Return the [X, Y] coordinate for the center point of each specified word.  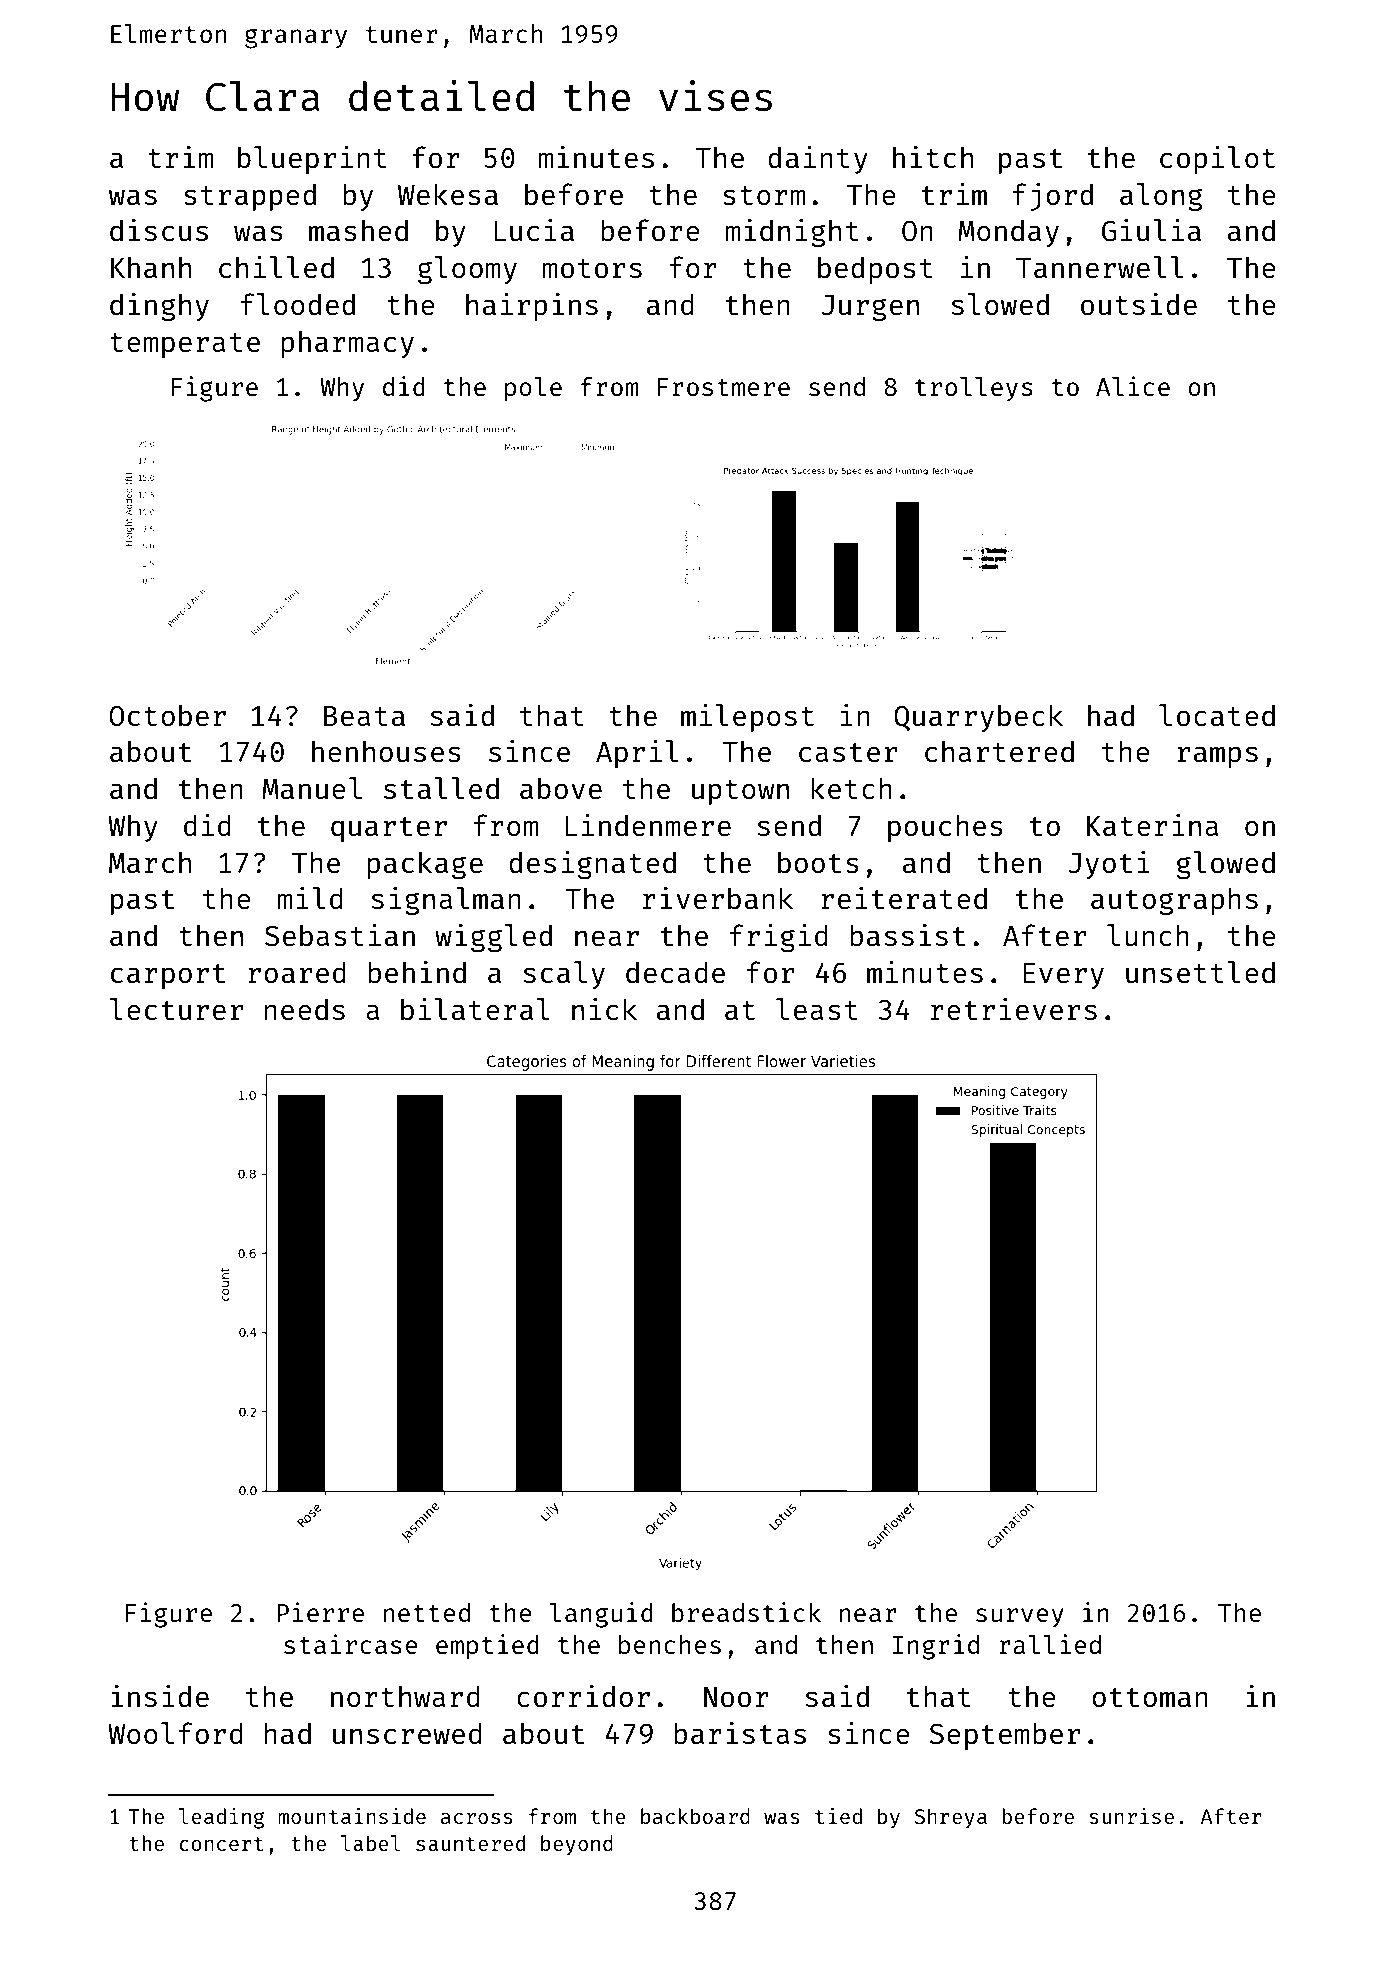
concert [221, 1844]
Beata [364, 716]
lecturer [176, 1009]
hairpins [532, 307]
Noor [736, 1697]
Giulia [1151, 230]
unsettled [1200, 972]
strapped [250, 197]
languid [601, 1615]
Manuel [312, 788]
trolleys [974, 389]
